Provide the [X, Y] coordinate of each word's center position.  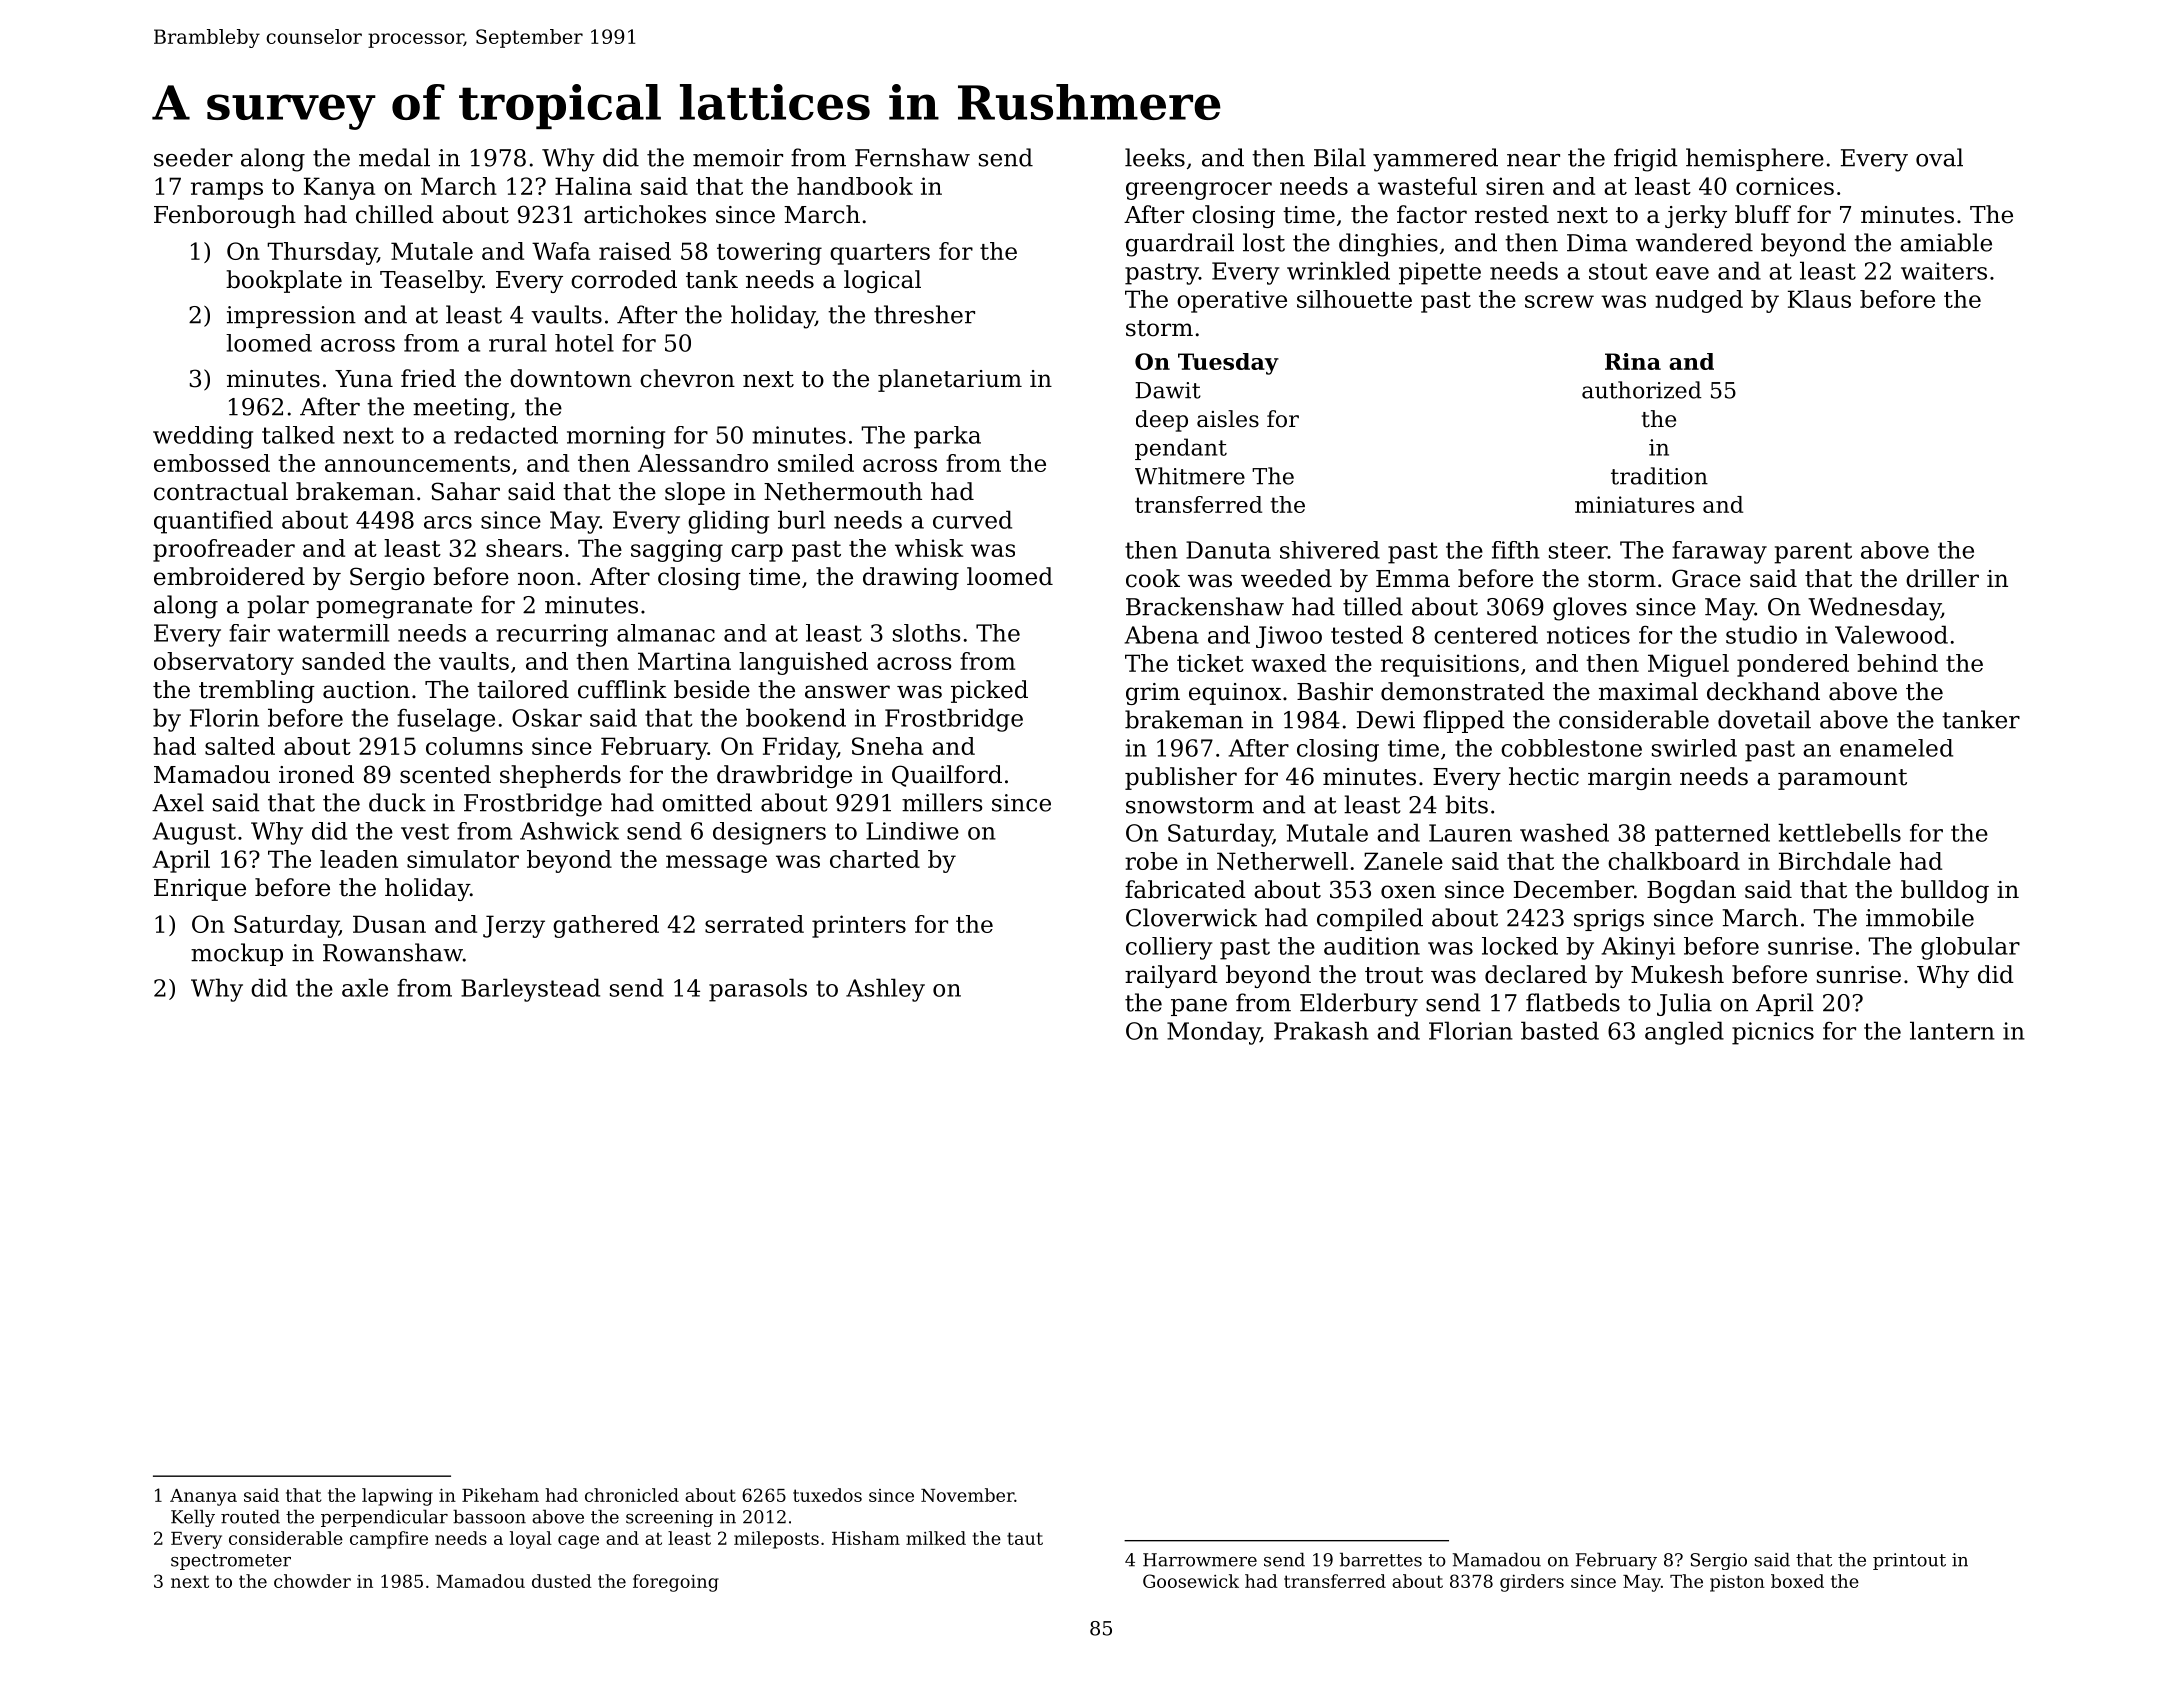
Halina [593, 186]
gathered [606, 926]
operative [1232, 301]
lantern [1952, 1030]
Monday [1213, 1033]
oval [1939, 157]
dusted [562, 1581]
